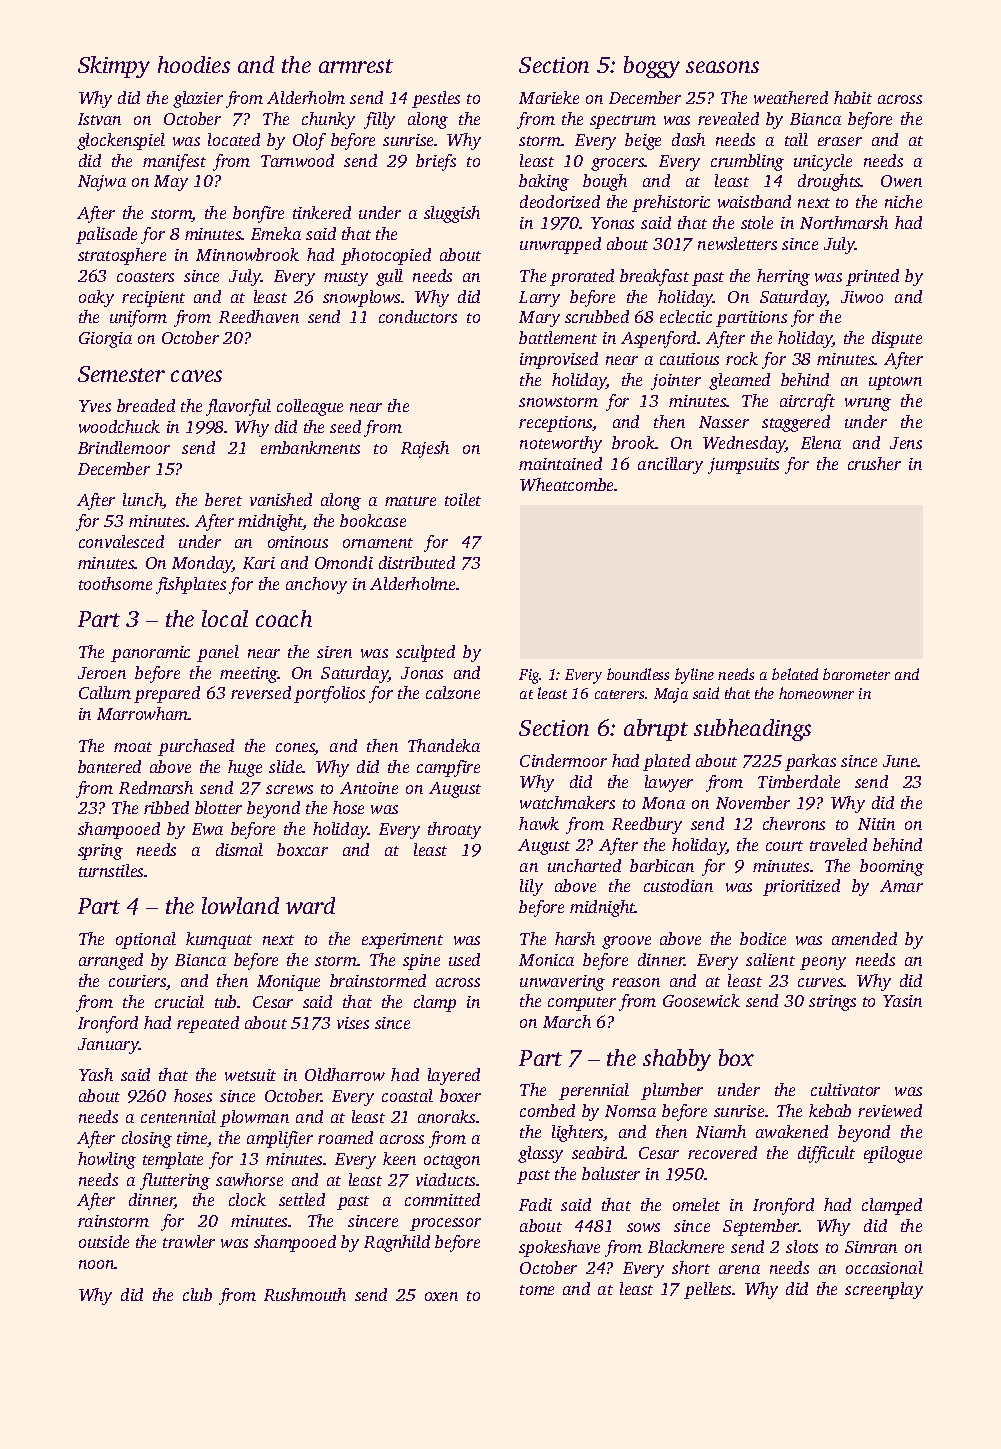  I want to click on howling, so click(107, 1160).
